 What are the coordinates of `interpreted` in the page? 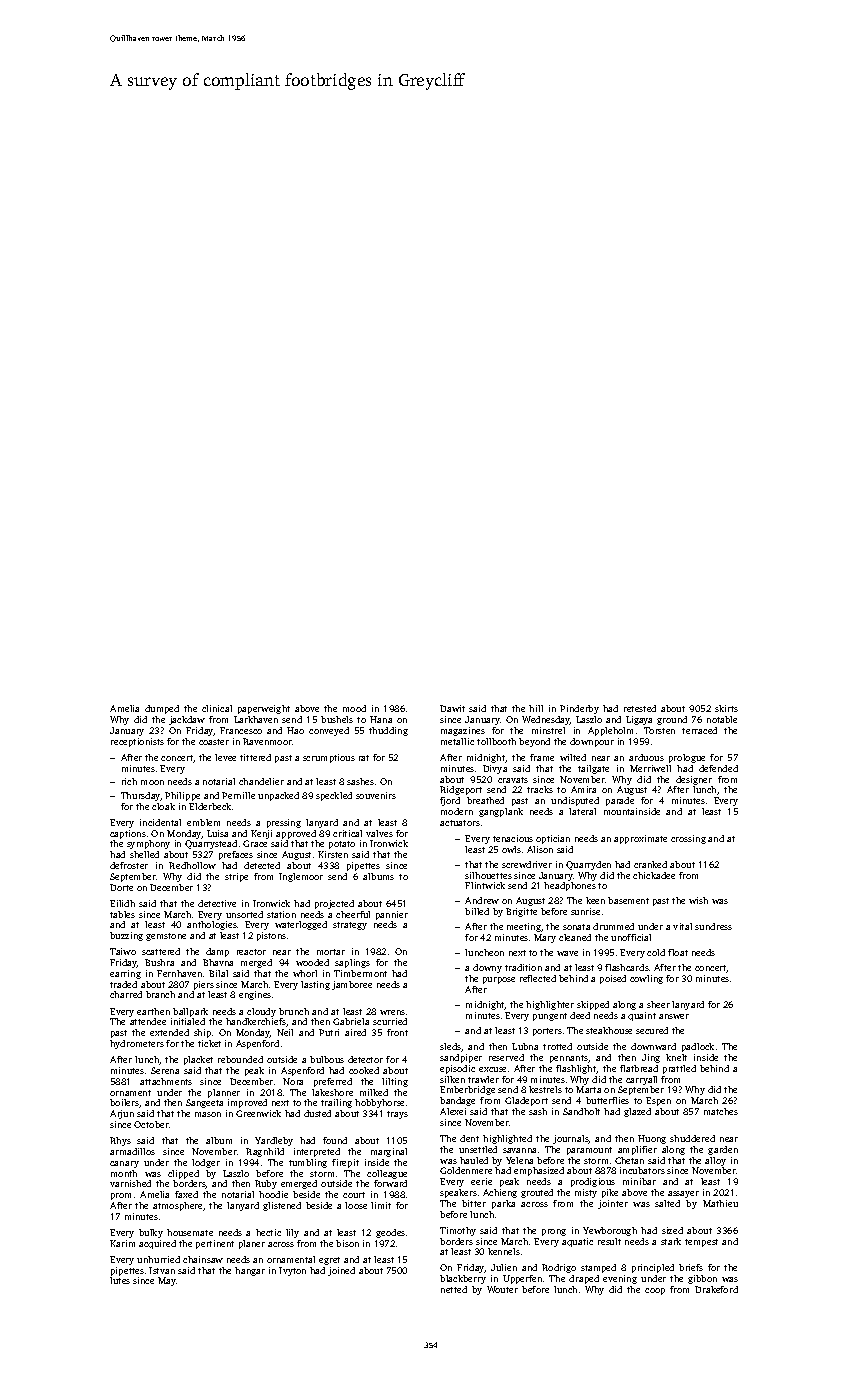 It's located at (317, 1152).
